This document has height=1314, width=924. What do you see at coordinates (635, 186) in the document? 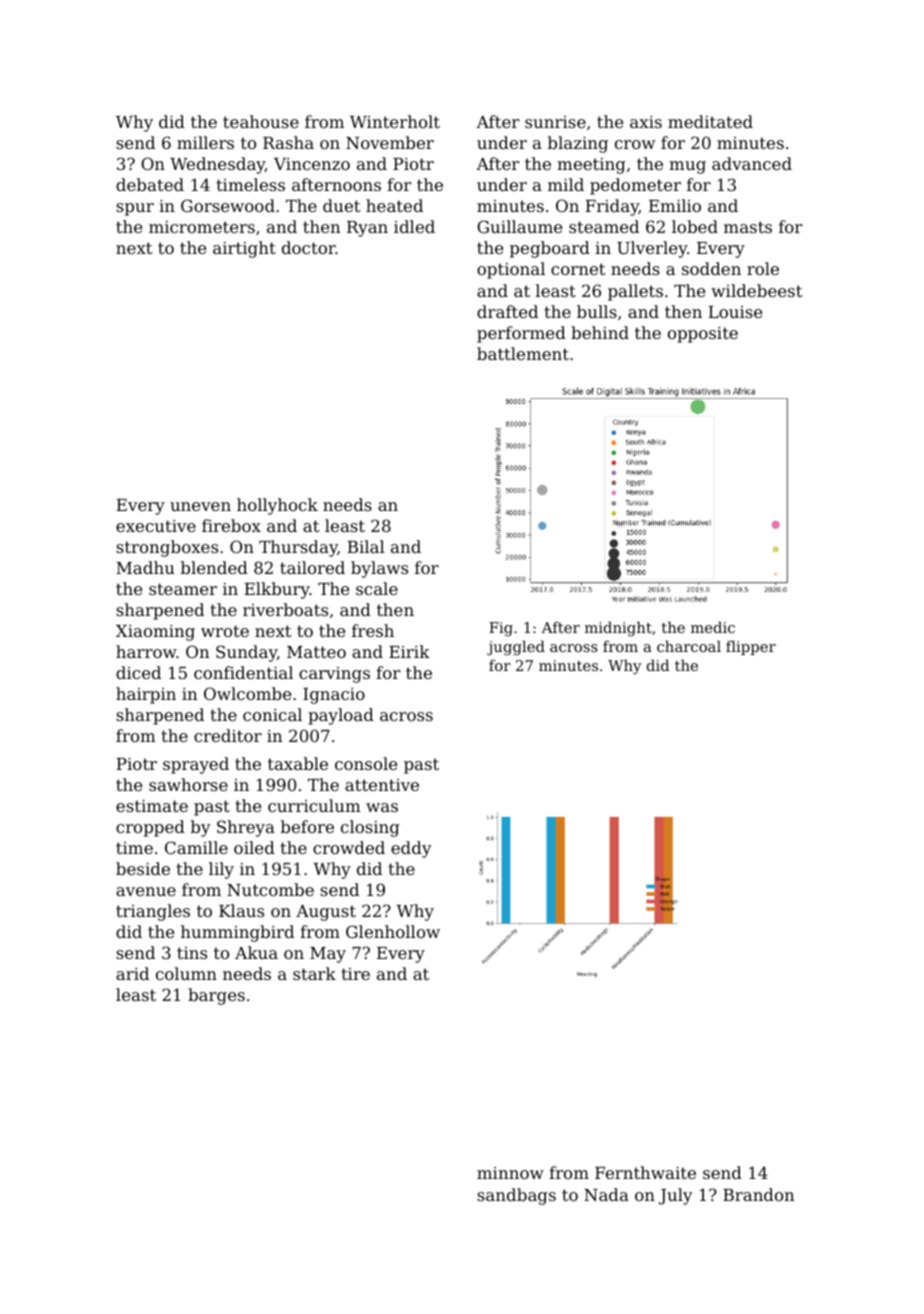
I see `pedometer` at bounding box center [635, 186].
